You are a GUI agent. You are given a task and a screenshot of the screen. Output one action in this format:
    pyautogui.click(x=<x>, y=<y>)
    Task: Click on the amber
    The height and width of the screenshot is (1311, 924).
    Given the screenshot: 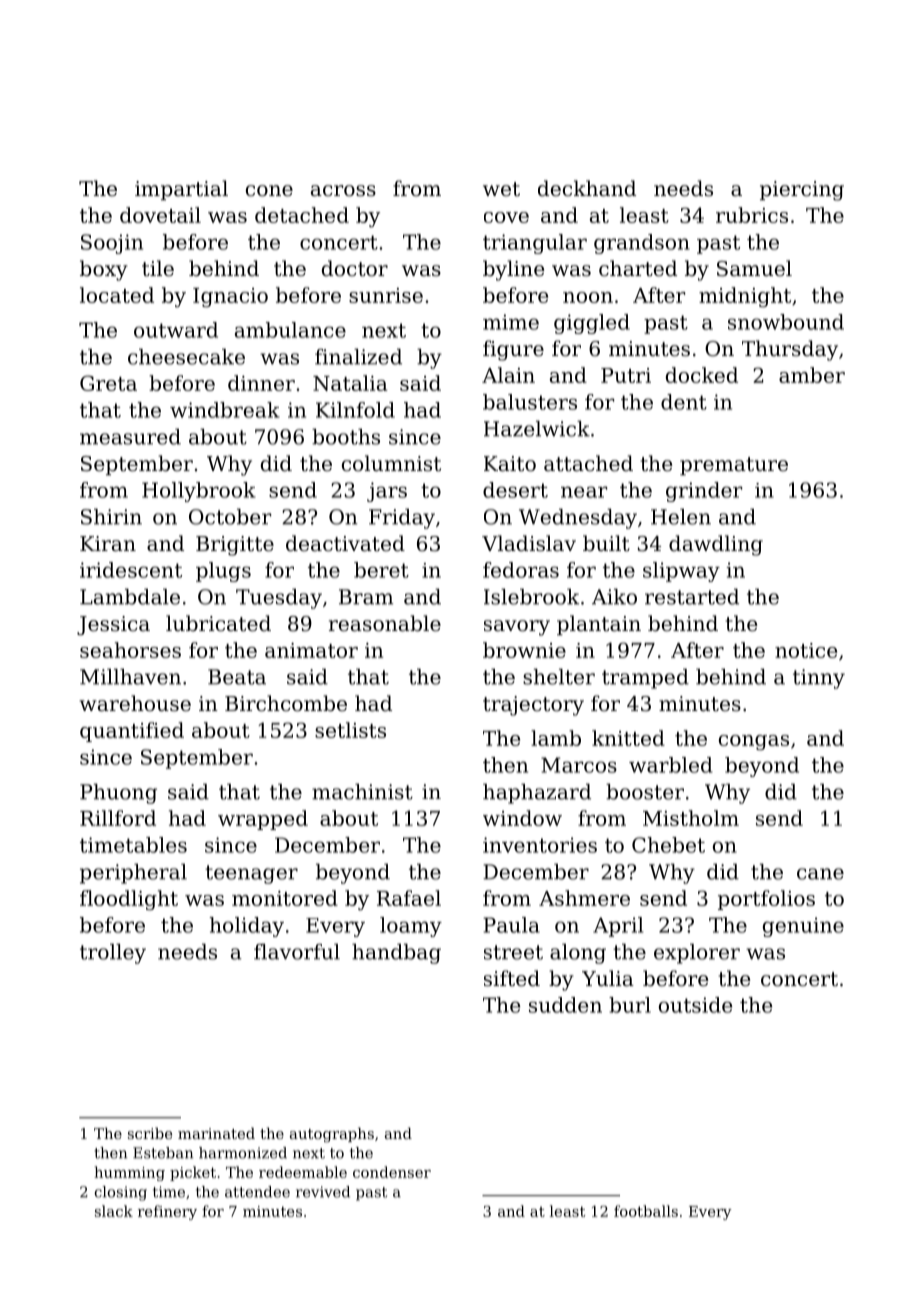 What is the action you would take?
    pyautogui.click(x=812, y=375)
